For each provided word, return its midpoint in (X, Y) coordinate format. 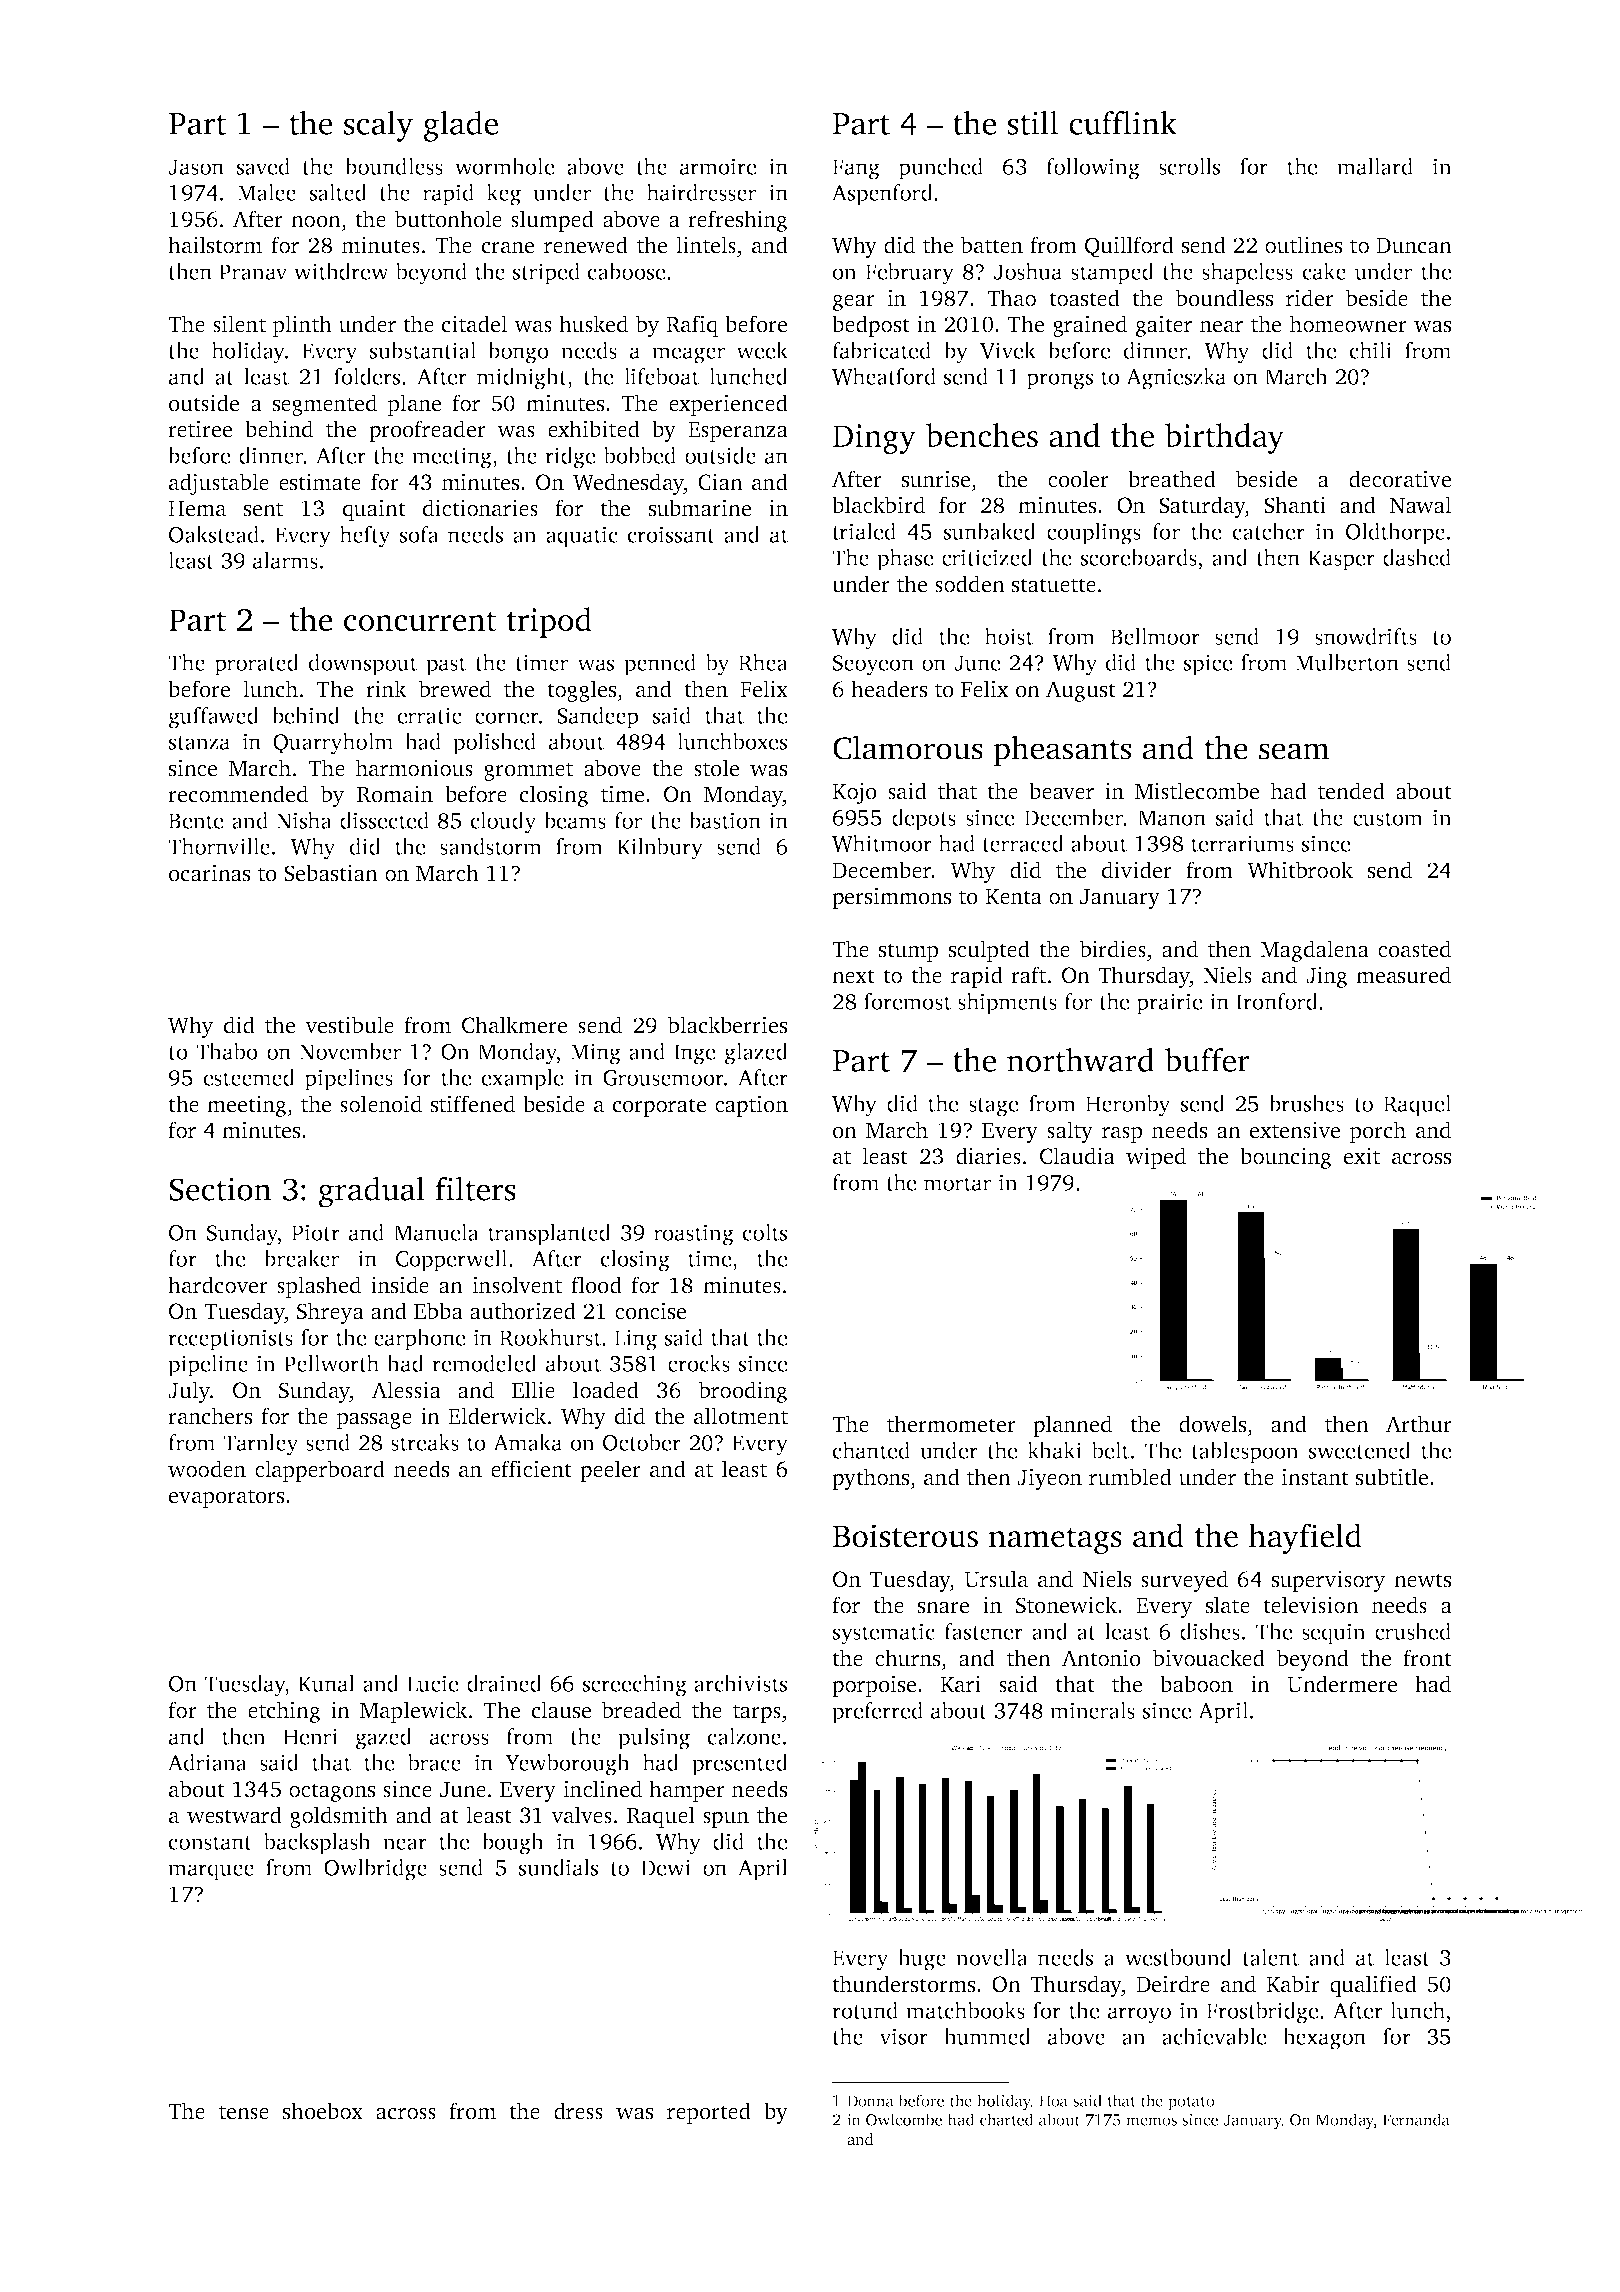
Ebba (438, 1311)
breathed (1172, 479)
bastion (725, 820)
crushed (1413, 1631)
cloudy (503, 823)
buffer (1207, 1060)
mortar (957, 1184)
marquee (211, 1872)
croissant (671, 534)
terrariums (1242, 843)
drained (504, 1683)
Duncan (1414, 246)
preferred (877, 1713)
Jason (196, 167)
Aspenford (882, 195)
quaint (374, 510)
